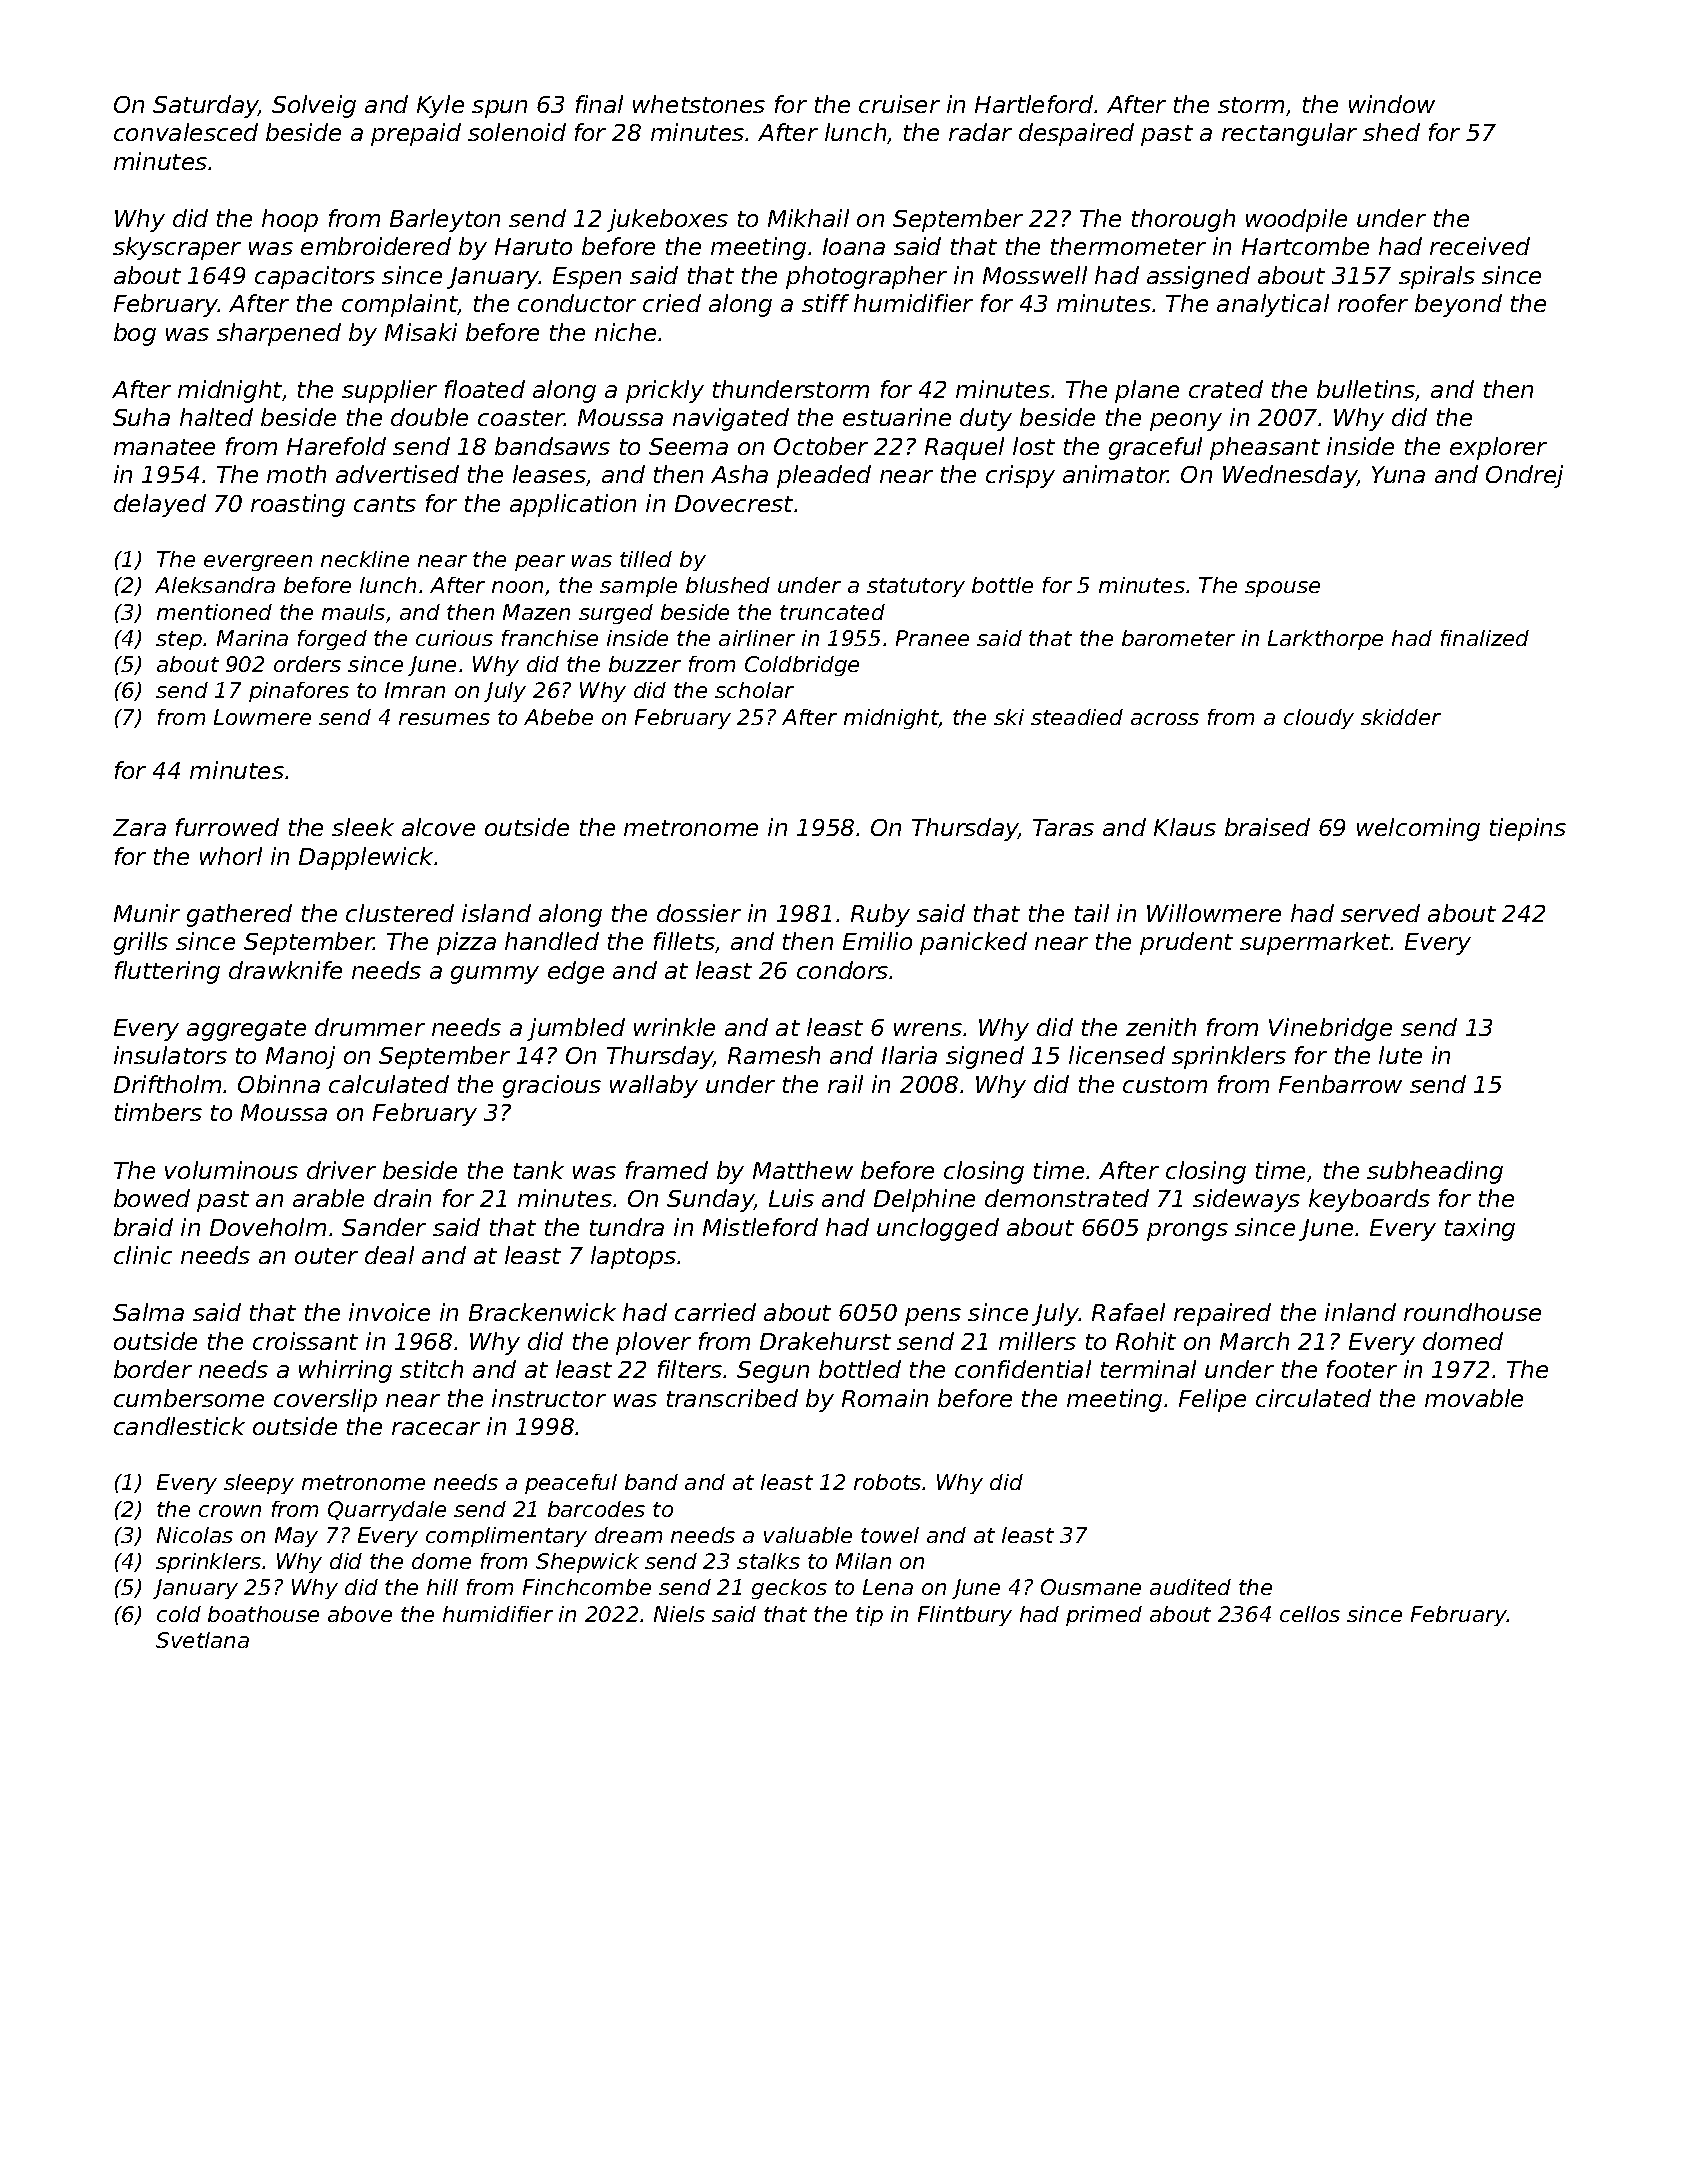 This document has height=2178, width=1683. What do you see at coordinates (1472, 1312) in the document?
I see `roundhouse` at bounding box center [1472, 1312].
